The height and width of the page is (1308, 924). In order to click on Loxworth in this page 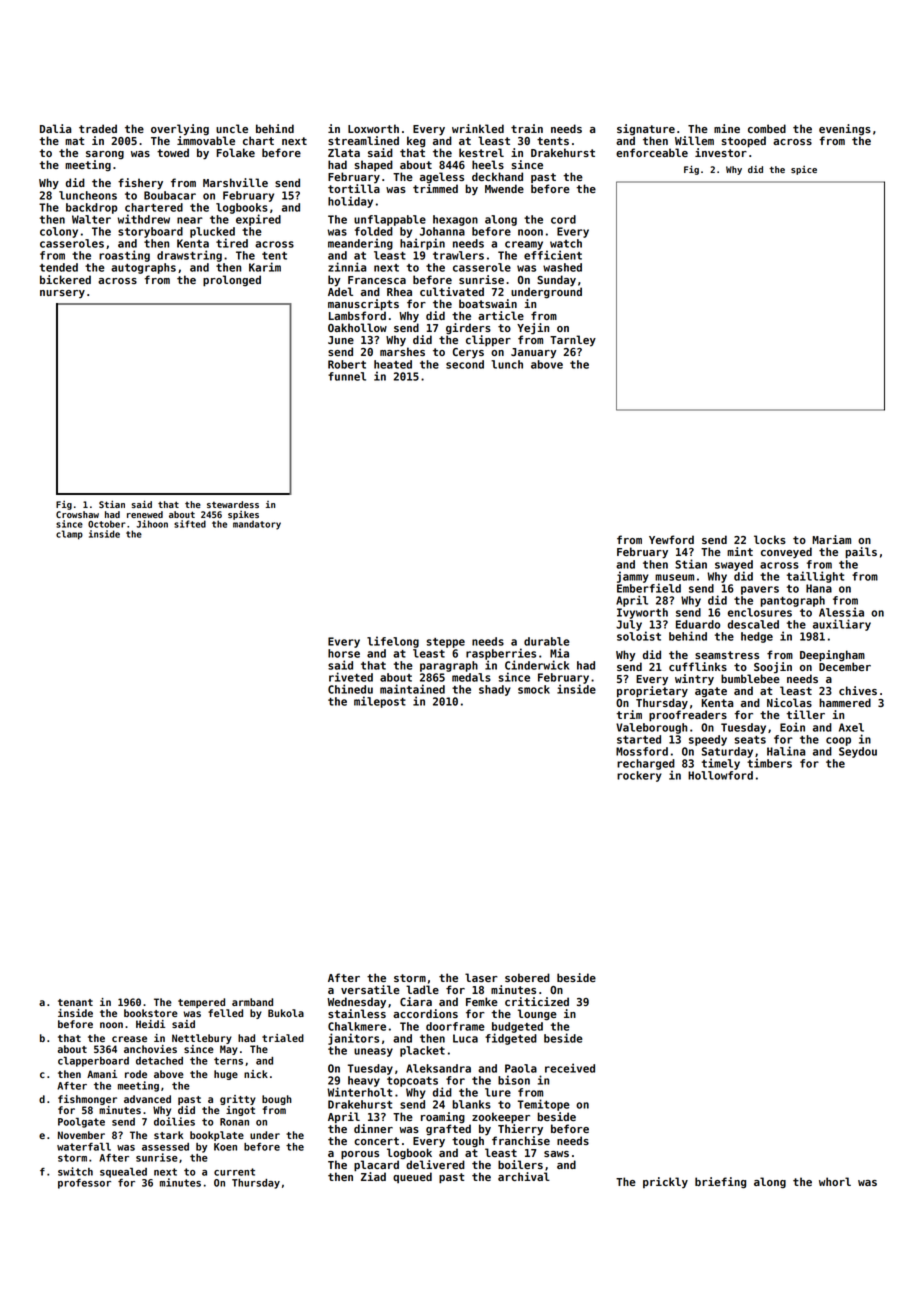, I will do `click(373, 128)`.
